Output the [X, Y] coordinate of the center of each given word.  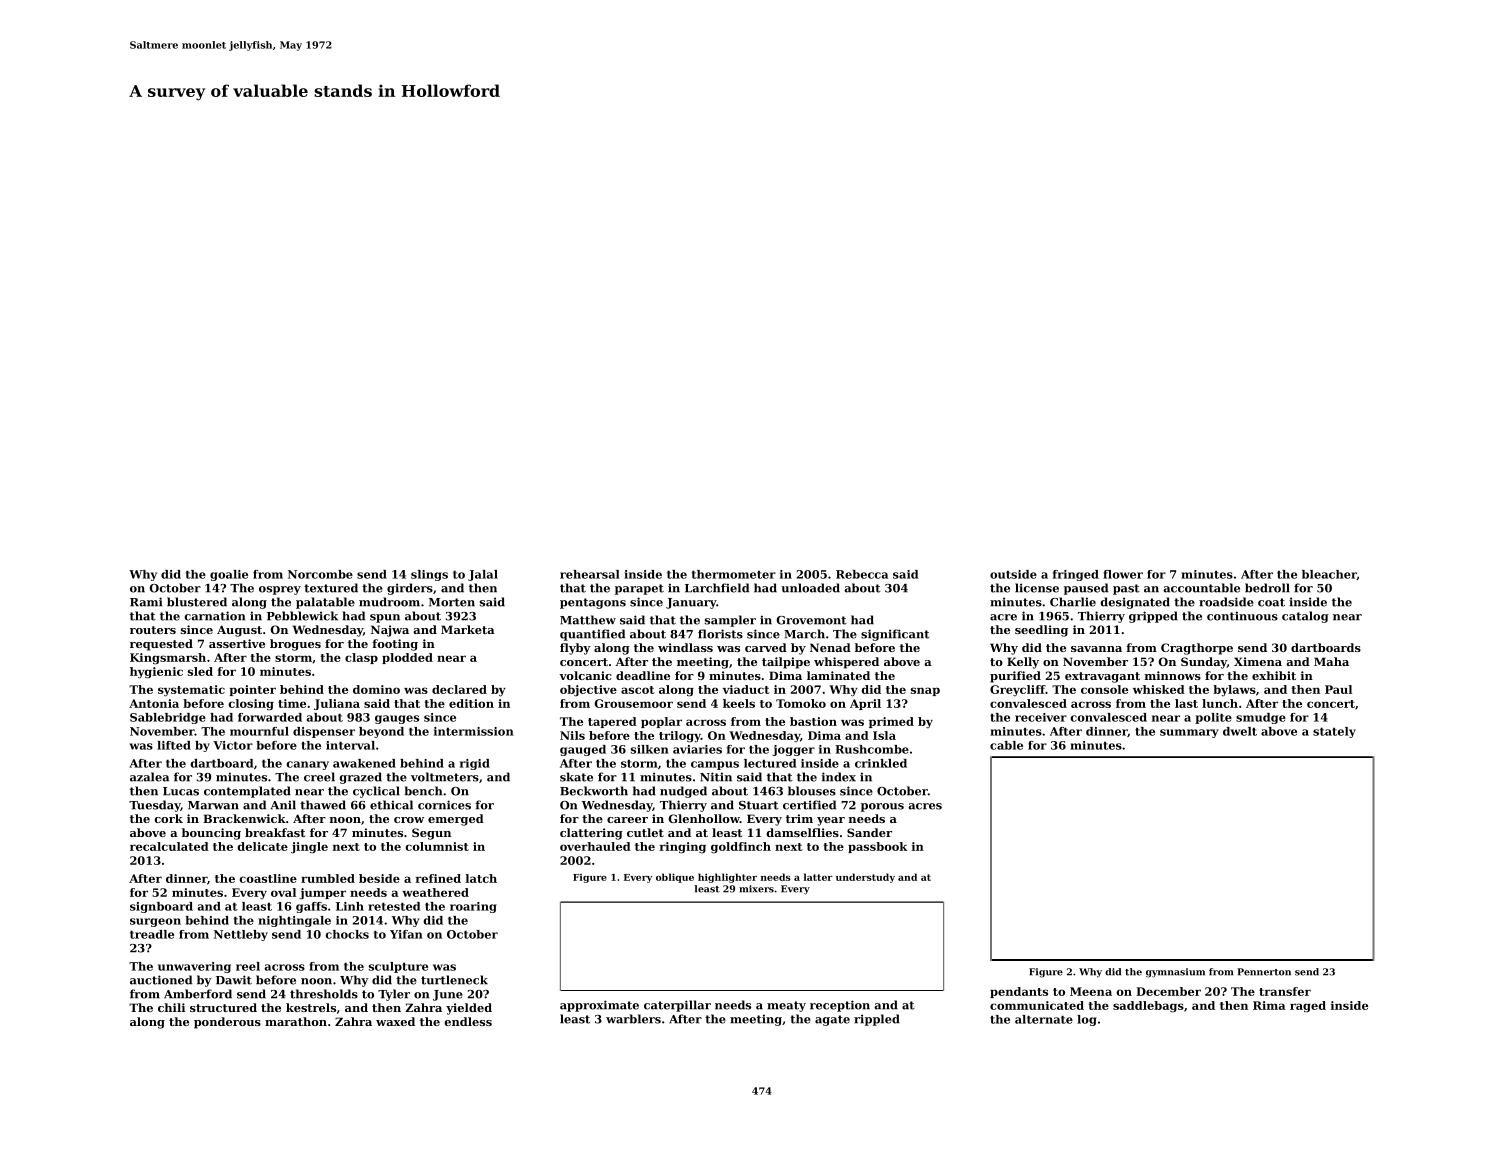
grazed [360, 778]
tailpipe [786, 663]
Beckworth [594, 791]
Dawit [234, 980]
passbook [877, 847]
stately [1334, 732]
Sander [869, 832]
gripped [1153, 617]
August [239, 631]
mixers [756, 889]
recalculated [169, 846]
